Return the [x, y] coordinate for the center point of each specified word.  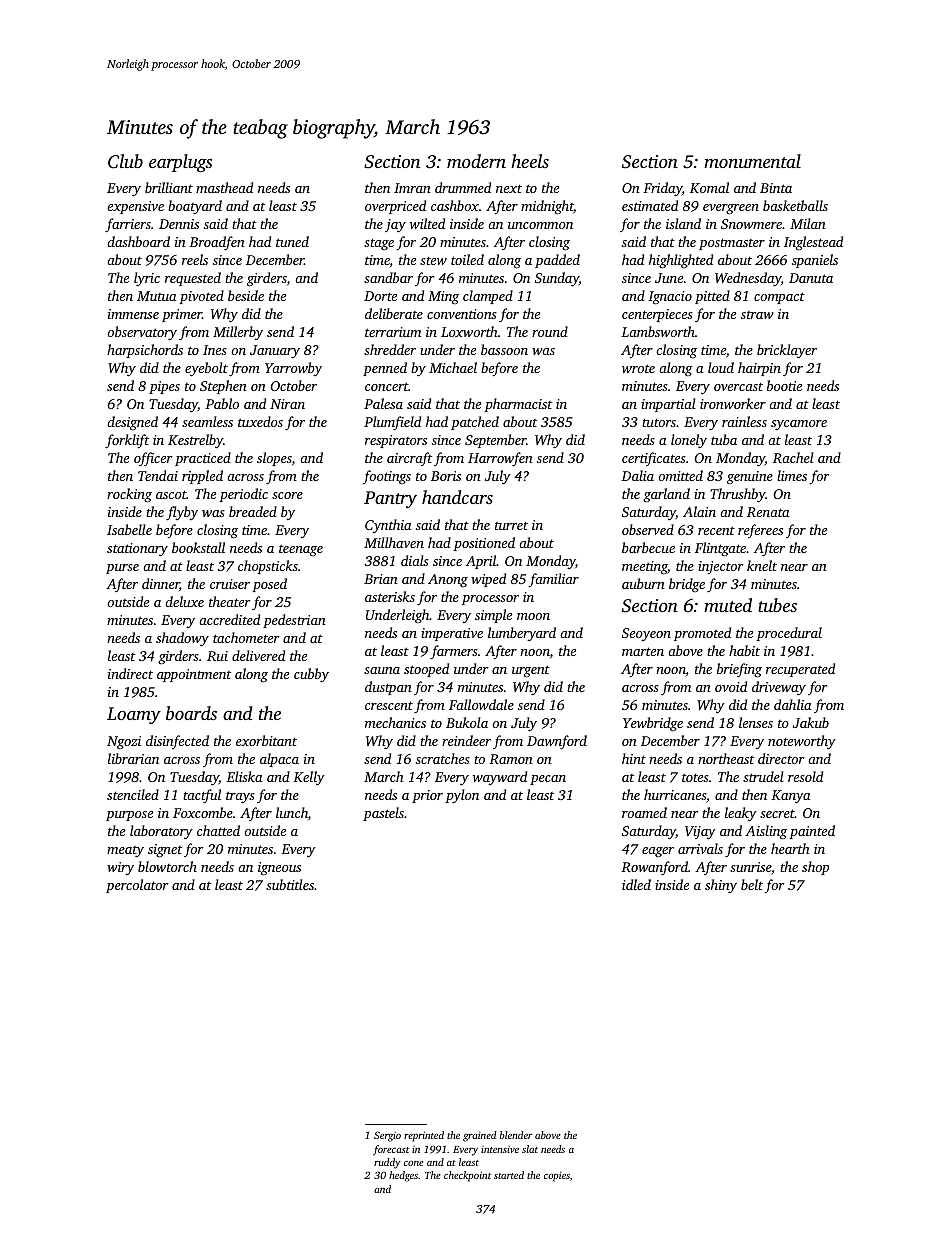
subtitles [290, 884]
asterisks [390, 596]
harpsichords [145, 351]
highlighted [681, 261]
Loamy [134, 715]
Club [125, 161]
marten [643, 651]
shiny [721, 886]
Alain [699, 511]
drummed [463, 187]
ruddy [387, 1163]
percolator [137, 886]
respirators [396, 441]
